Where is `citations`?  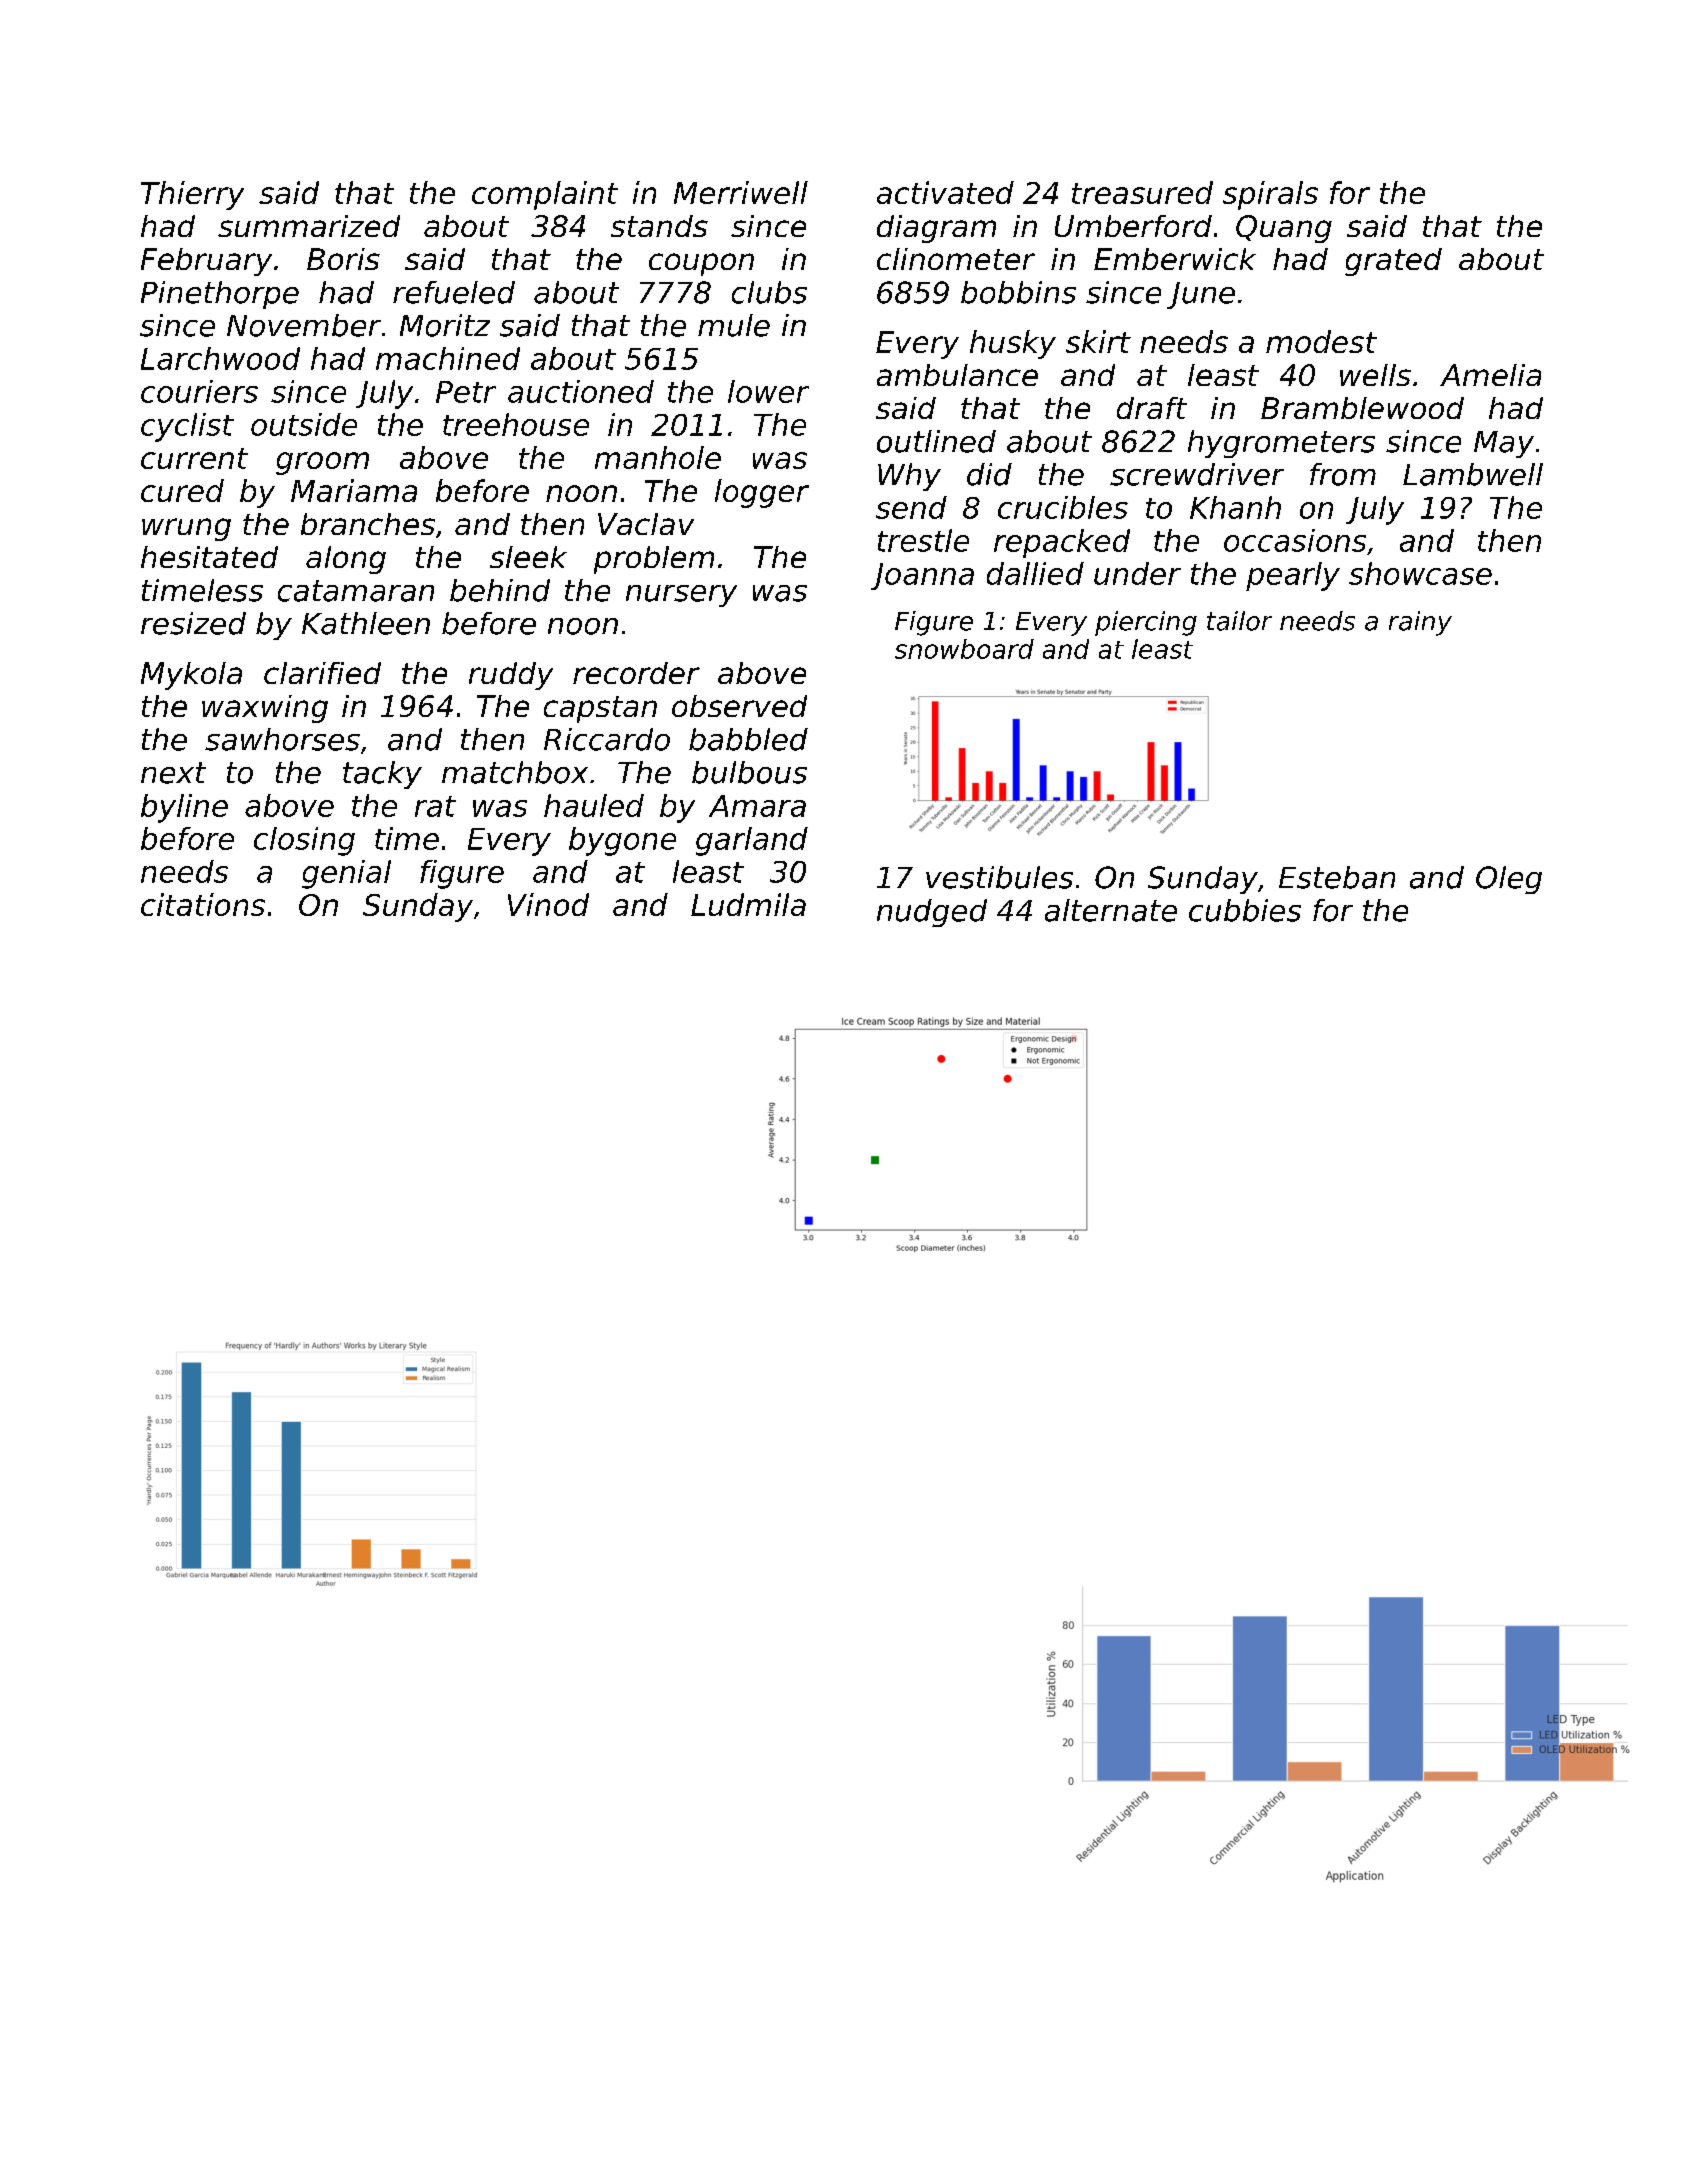
citations is located at coordinates (203, 904).
